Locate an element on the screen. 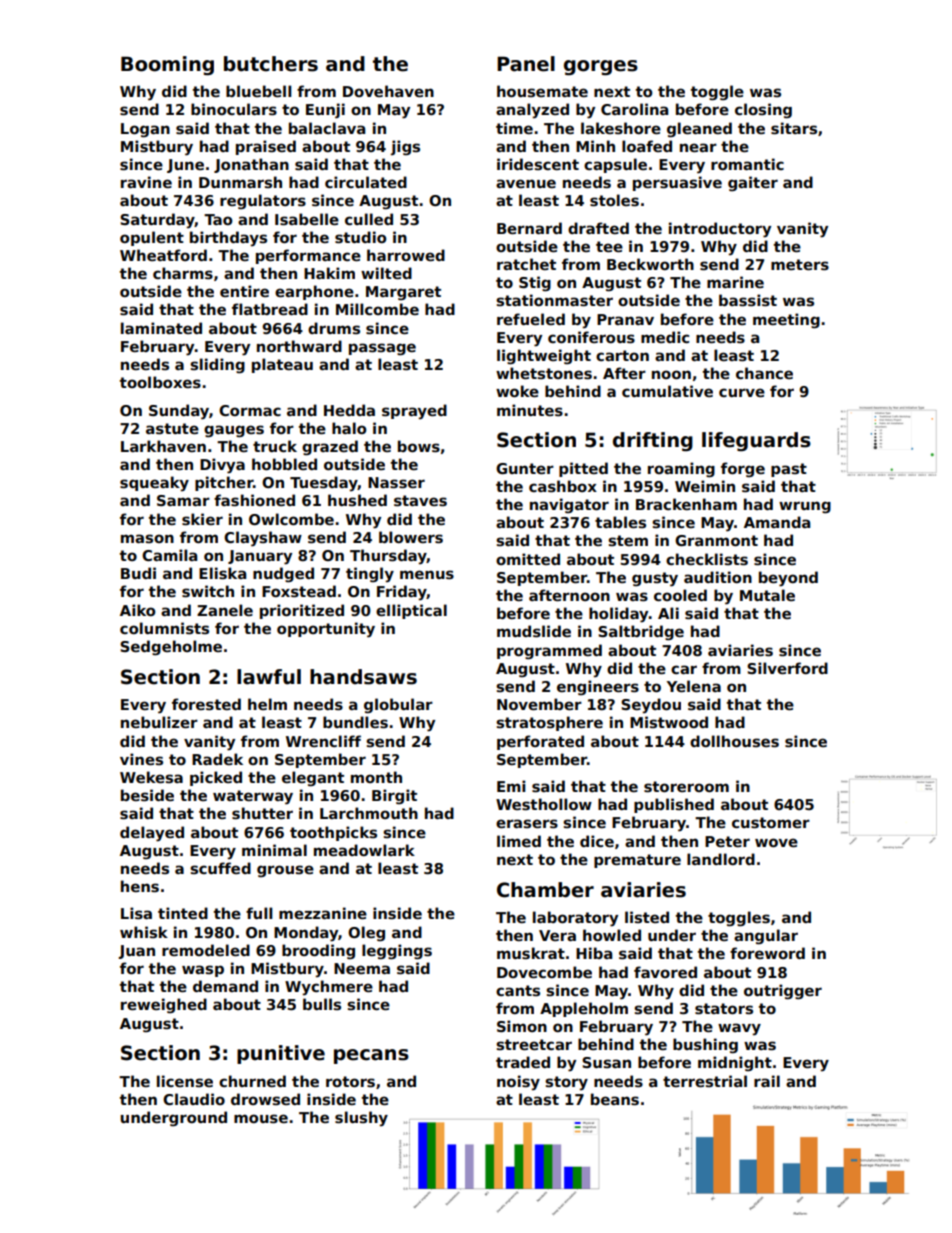 The width and height of the screenshot is (952, 1233). Booming is located at coordinates (167, 66).
